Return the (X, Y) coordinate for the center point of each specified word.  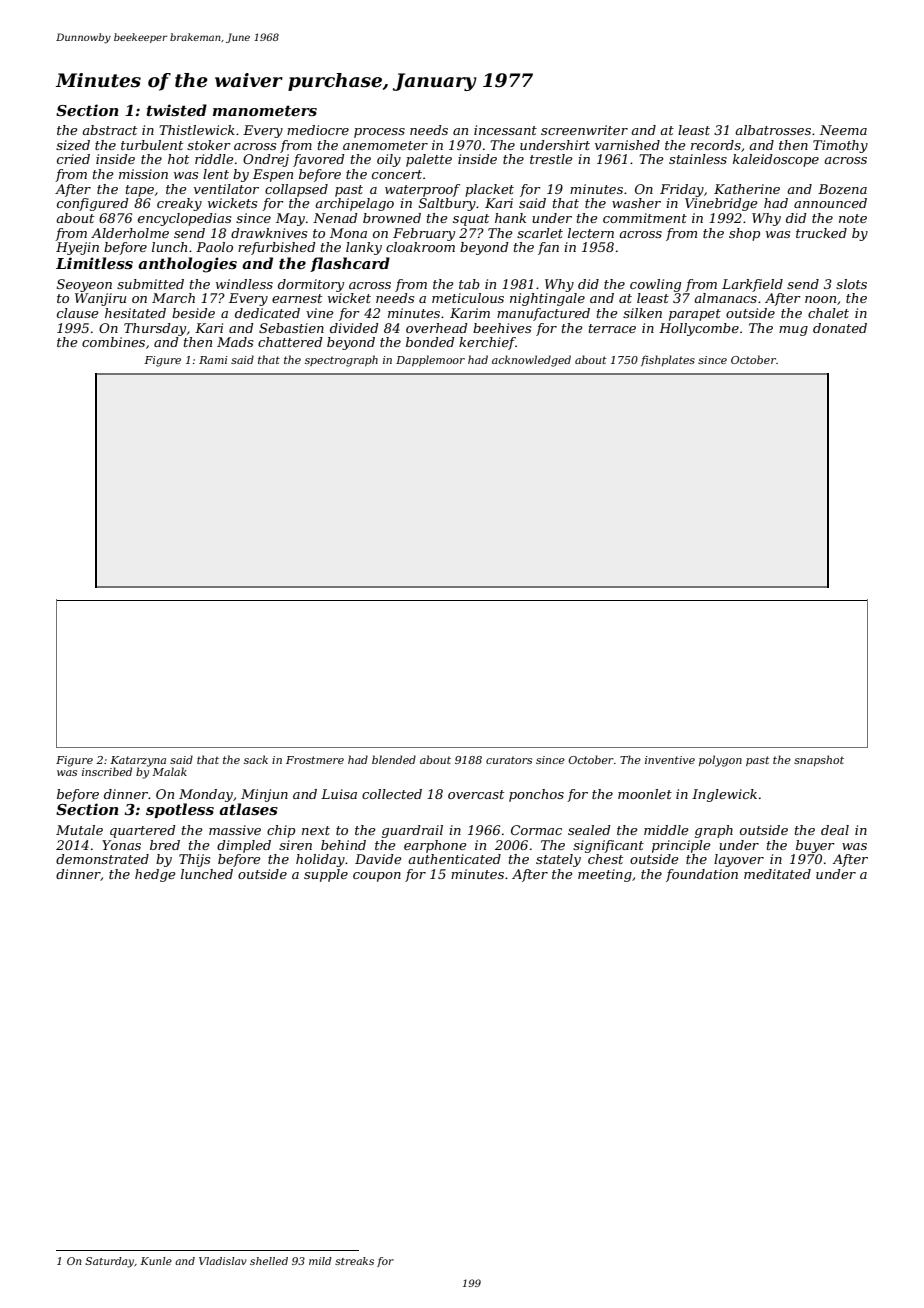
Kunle (156, 1261)
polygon (720, 761)
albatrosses (773, 130)
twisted (177, 110)
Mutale (79, 830)
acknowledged (531, 361)
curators (509, 760)
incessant (505, 130)
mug (793, 331)
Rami (213, 360)
